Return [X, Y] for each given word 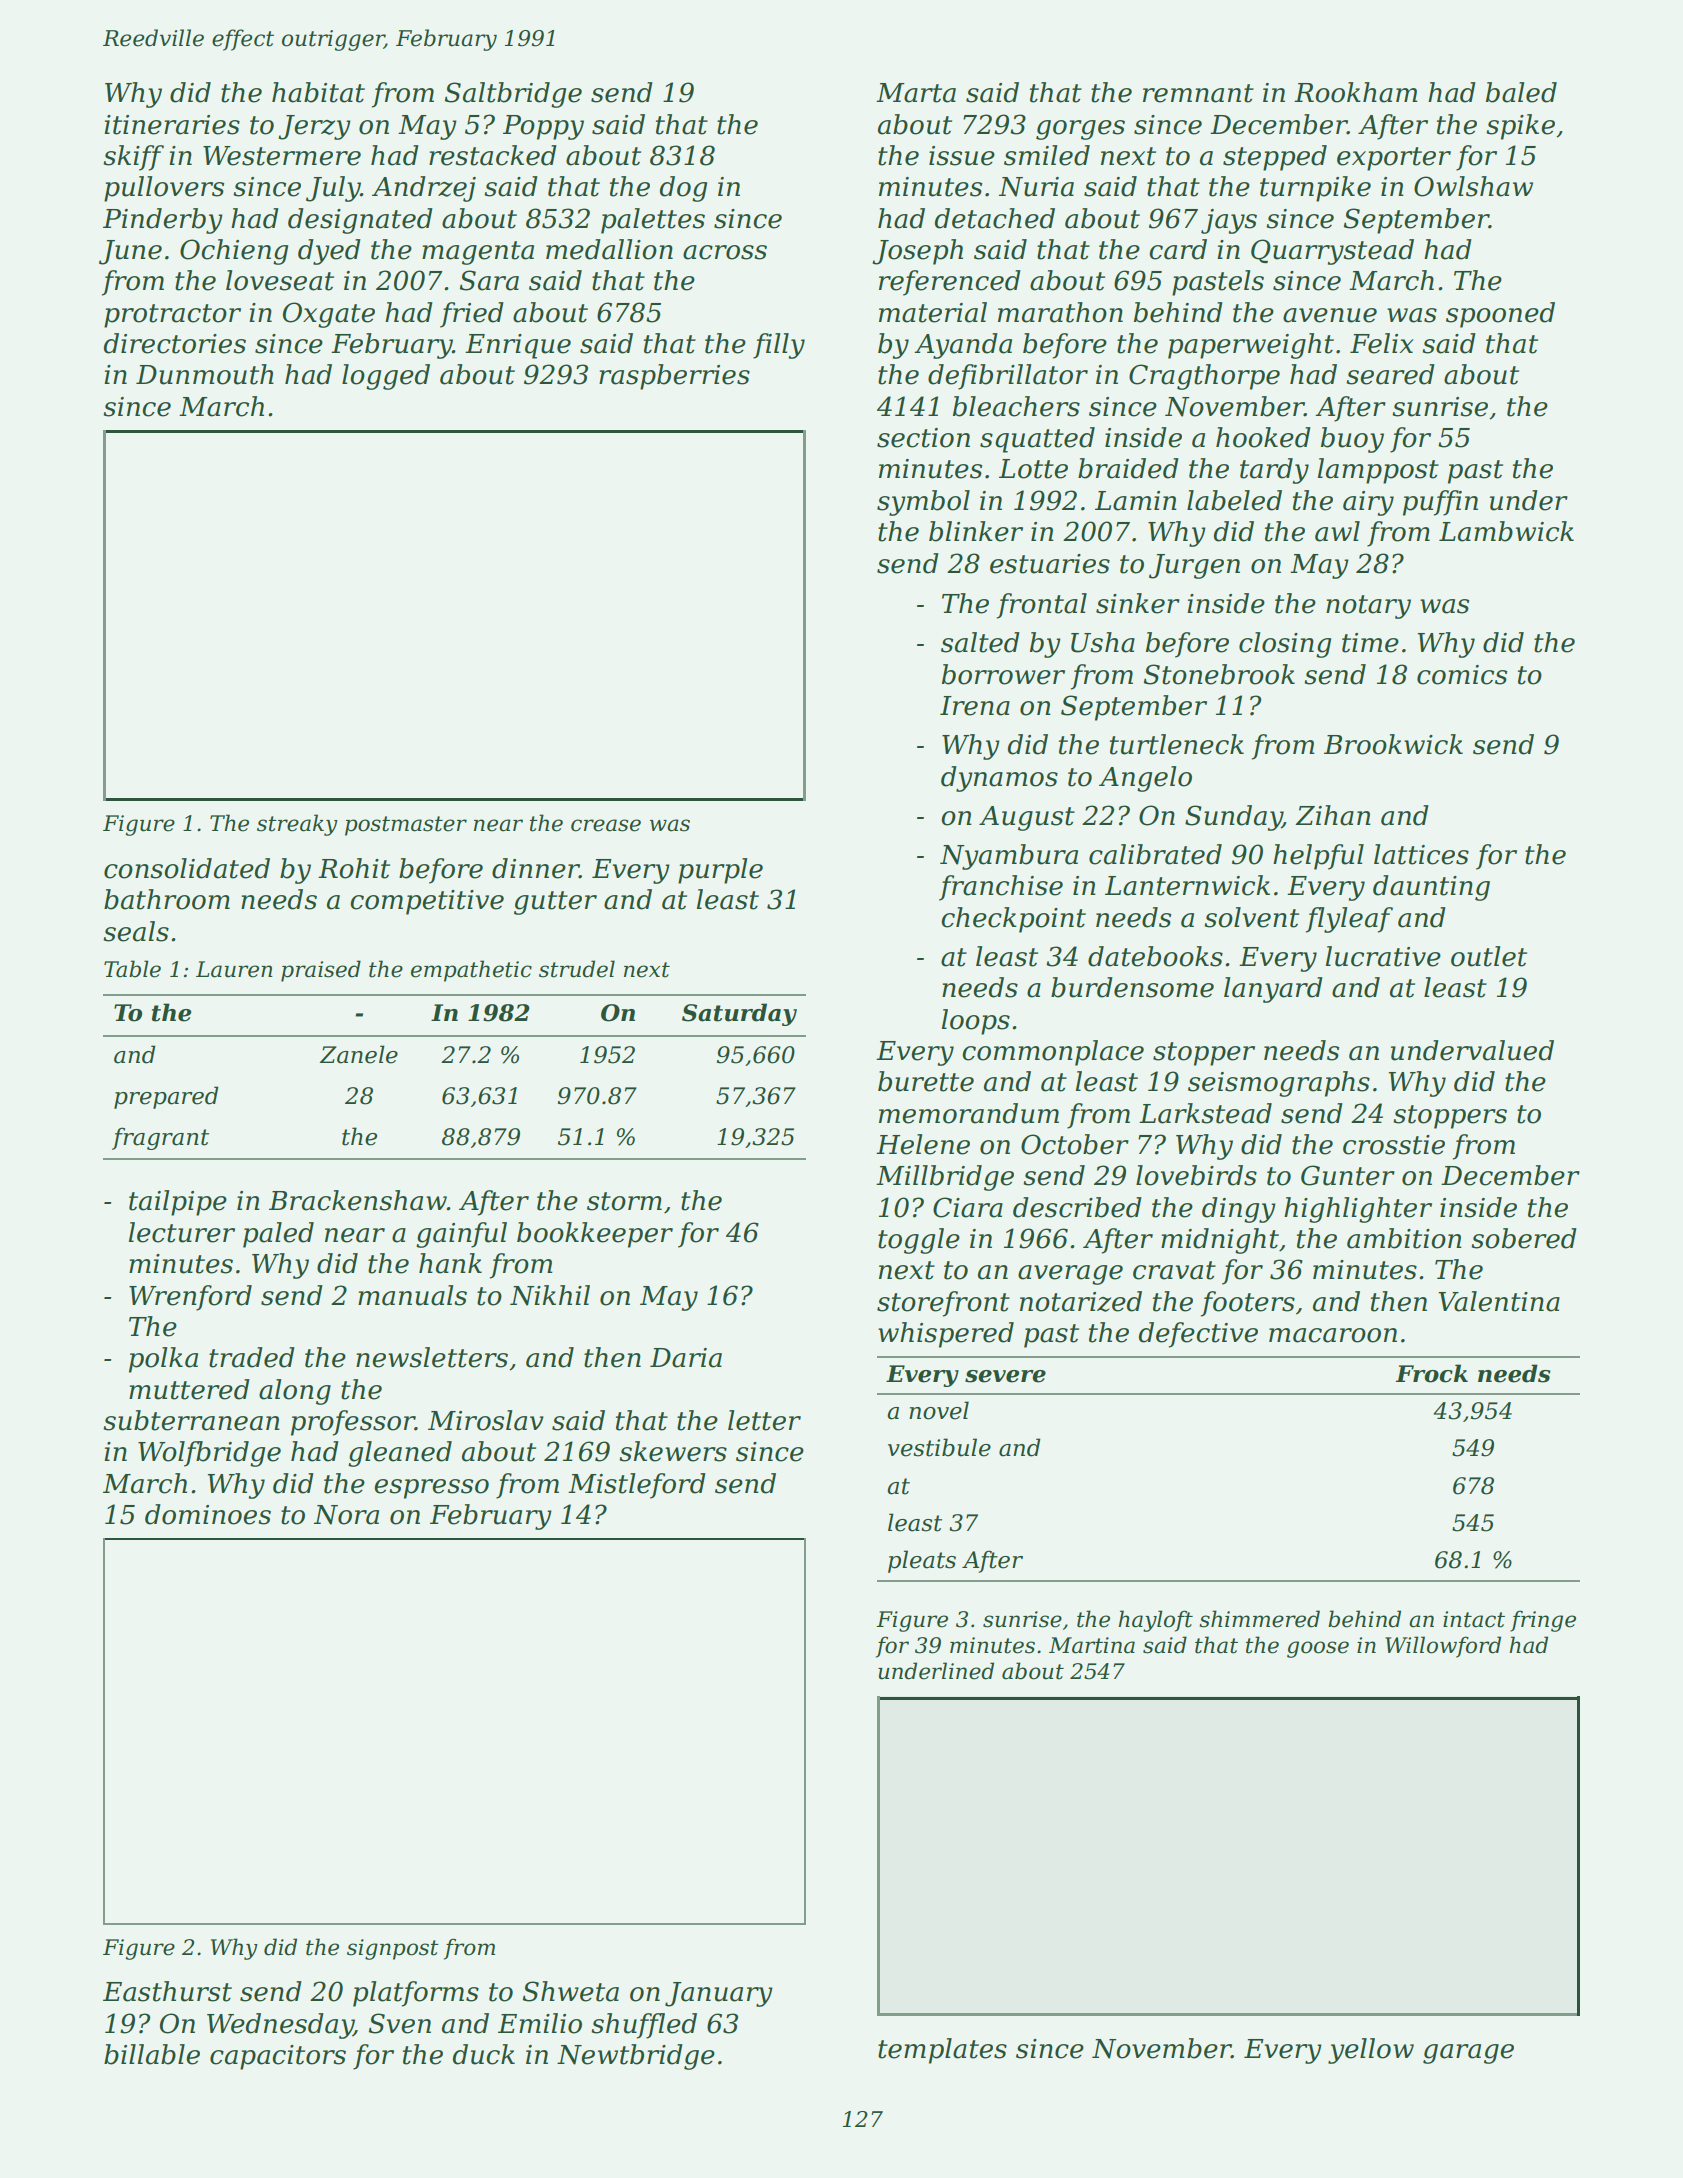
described [1077, 1207]
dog [683, 189]
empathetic [471, 971]
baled [1521, 92]
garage [1468, 2054]
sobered [1524, 1238]
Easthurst [167, 1991]
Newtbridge [636, 2057]
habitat [318, 92]
